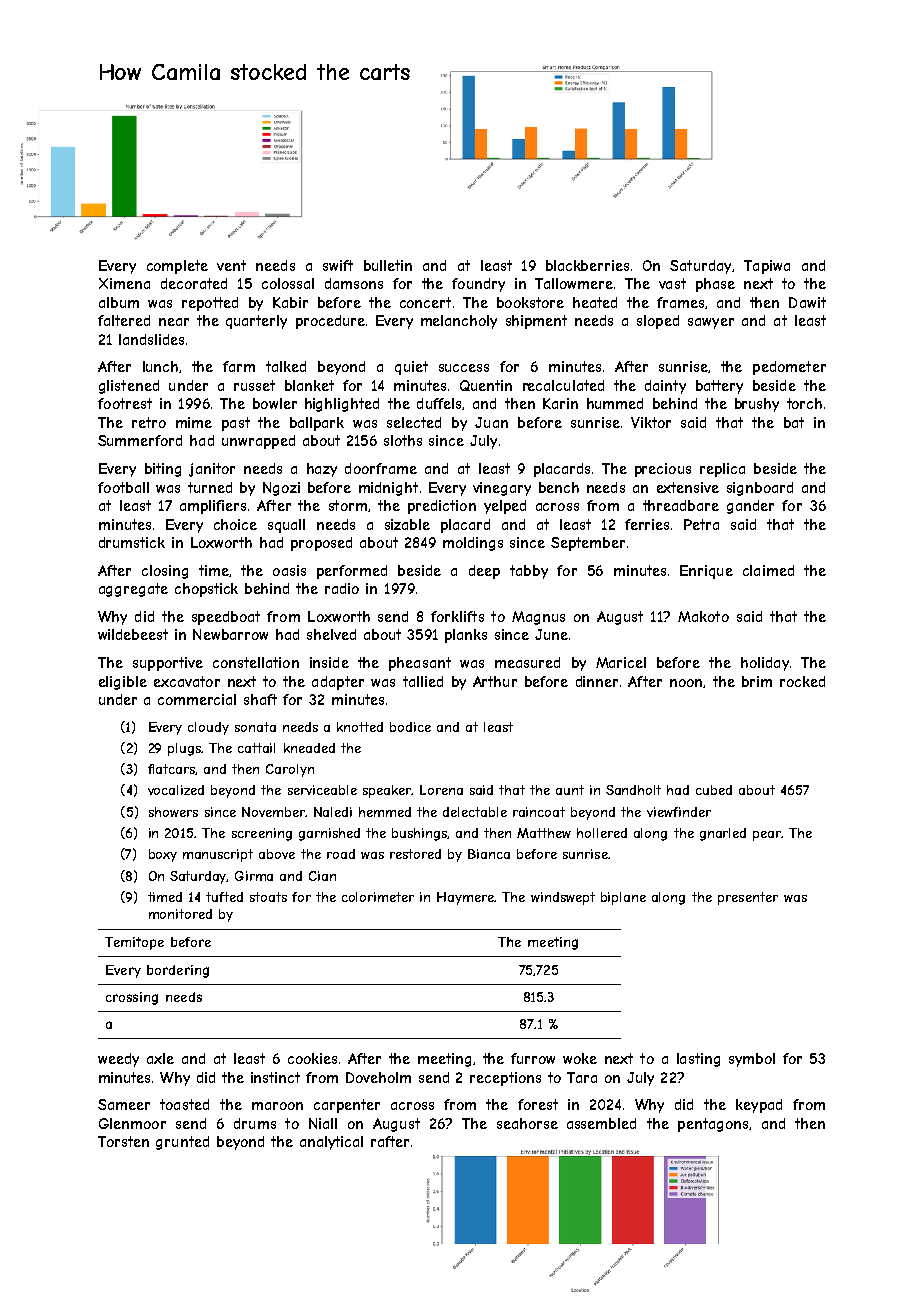  Describe the element at coordinates (378, 1077) in the document. I see `Doveholm` at that location.
